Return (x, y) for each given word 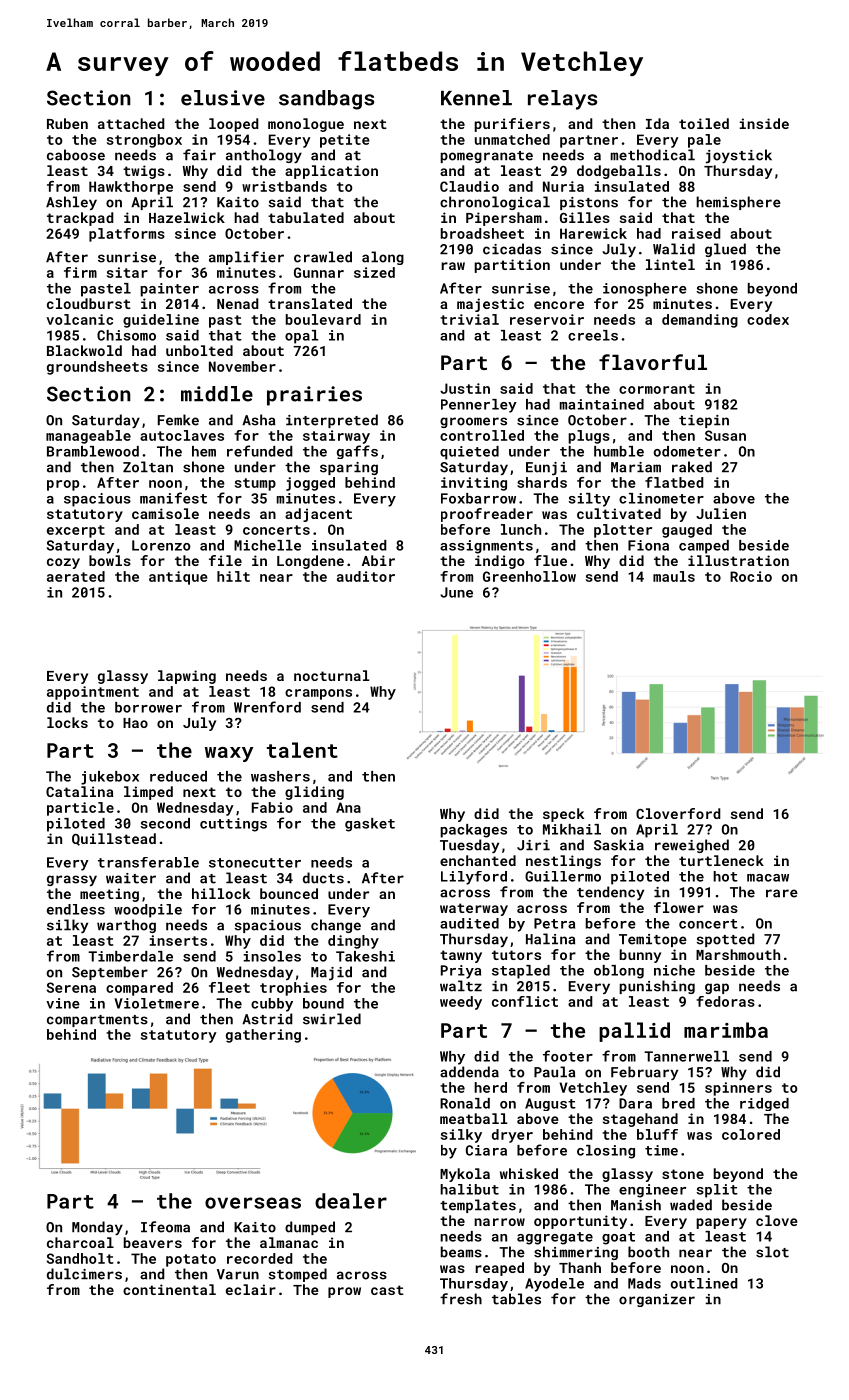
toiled (704, 123)
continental (169, 1289)
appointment (93, 693)
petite (345, 141)
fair (199, 155)
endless (76, 909)
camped (704, 547)
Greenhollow (529, 576)
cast (387, 1290)
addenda (469, 1072)
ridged (764, 1104)
